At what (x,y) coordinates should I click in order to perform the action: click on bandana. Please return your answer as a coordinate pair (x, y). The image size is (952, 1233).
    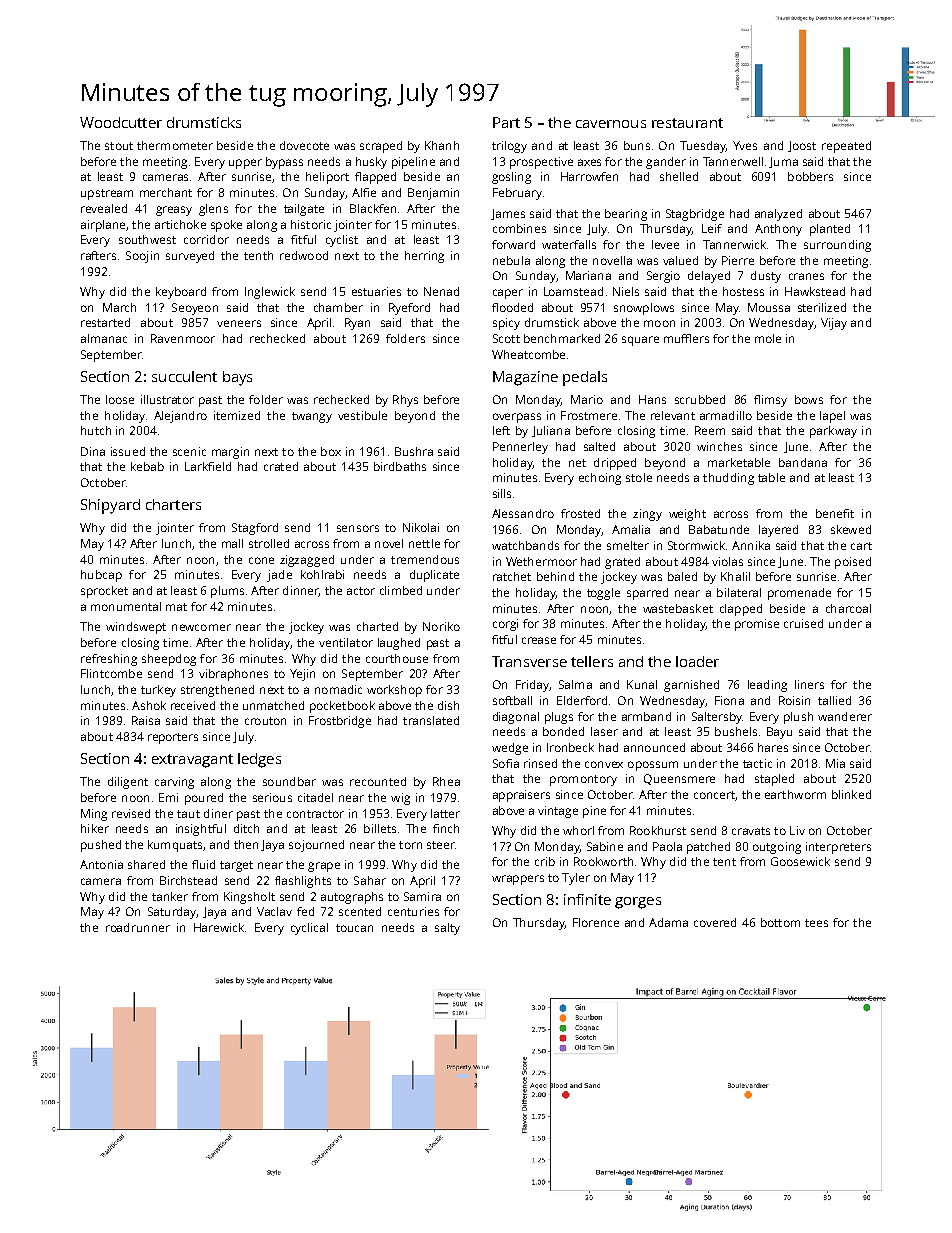
    Looking at the image, I should click on (803, 462).
